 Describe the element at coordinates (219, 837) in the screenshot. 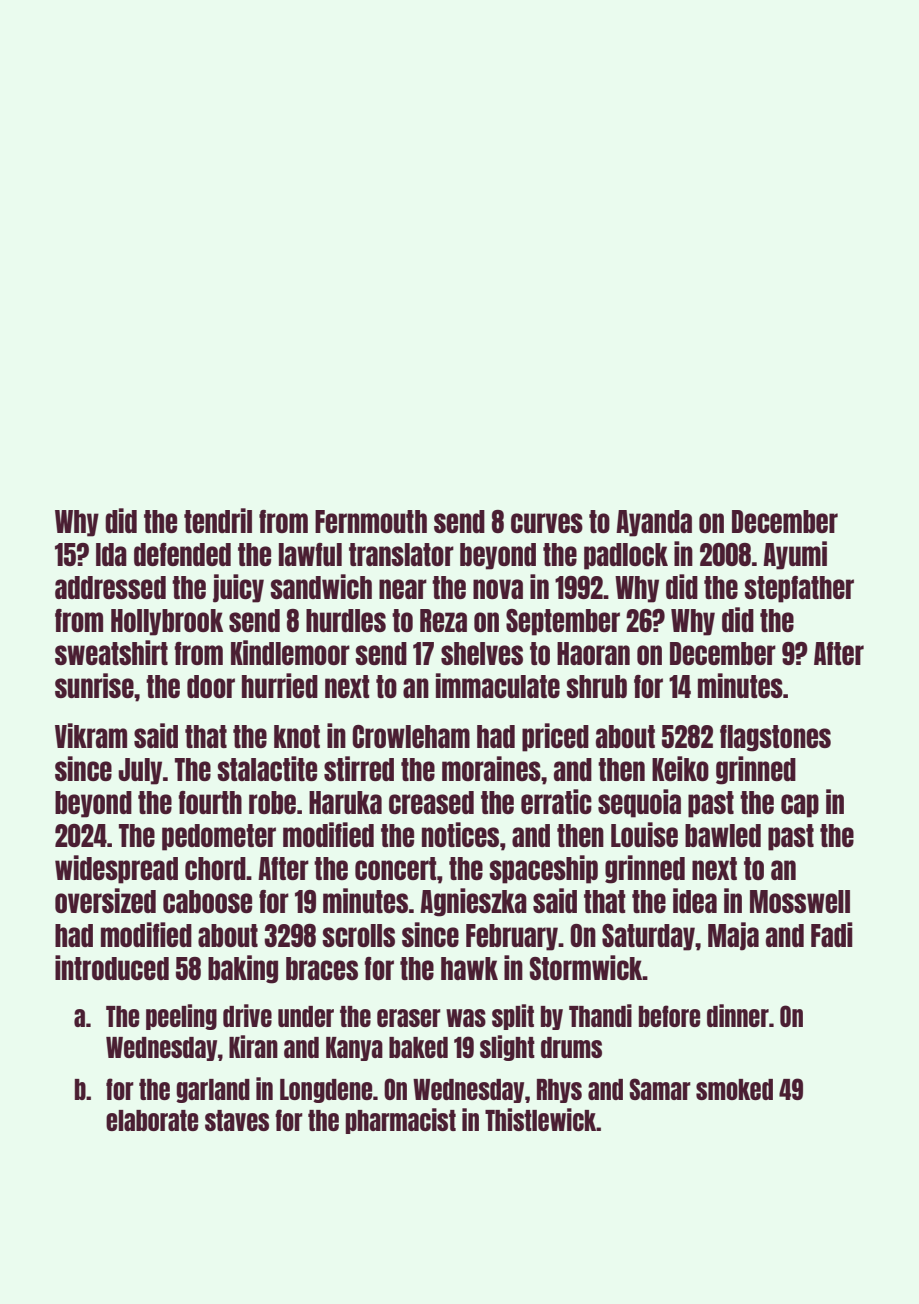

I see `pedometer` at that location.
